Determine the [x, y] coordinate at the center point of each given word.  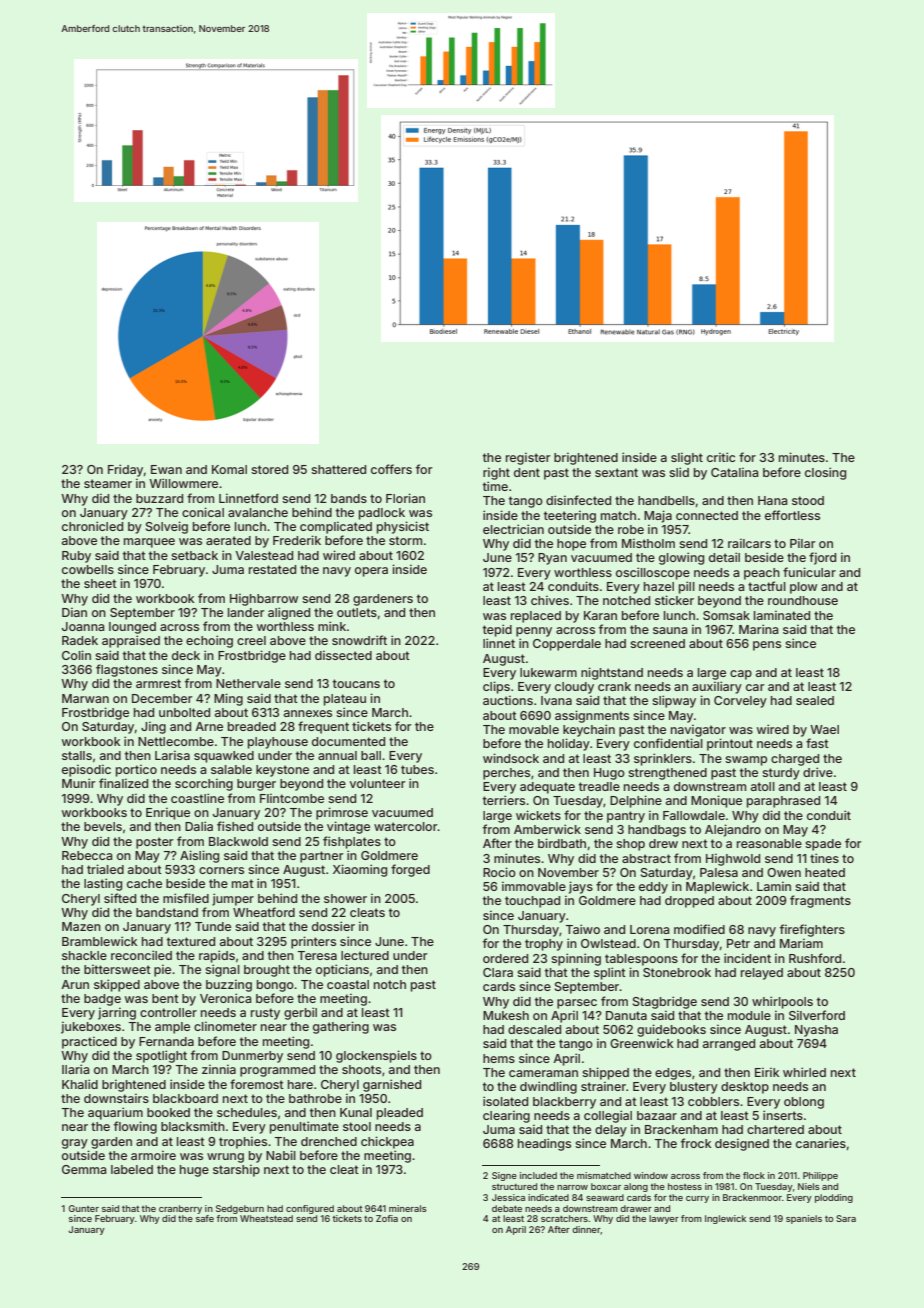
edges [673, 1074]
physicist [403, 527]
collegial [608, 1116]
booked [168, 1112]
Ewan [166, 469]
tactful [767, 586]
